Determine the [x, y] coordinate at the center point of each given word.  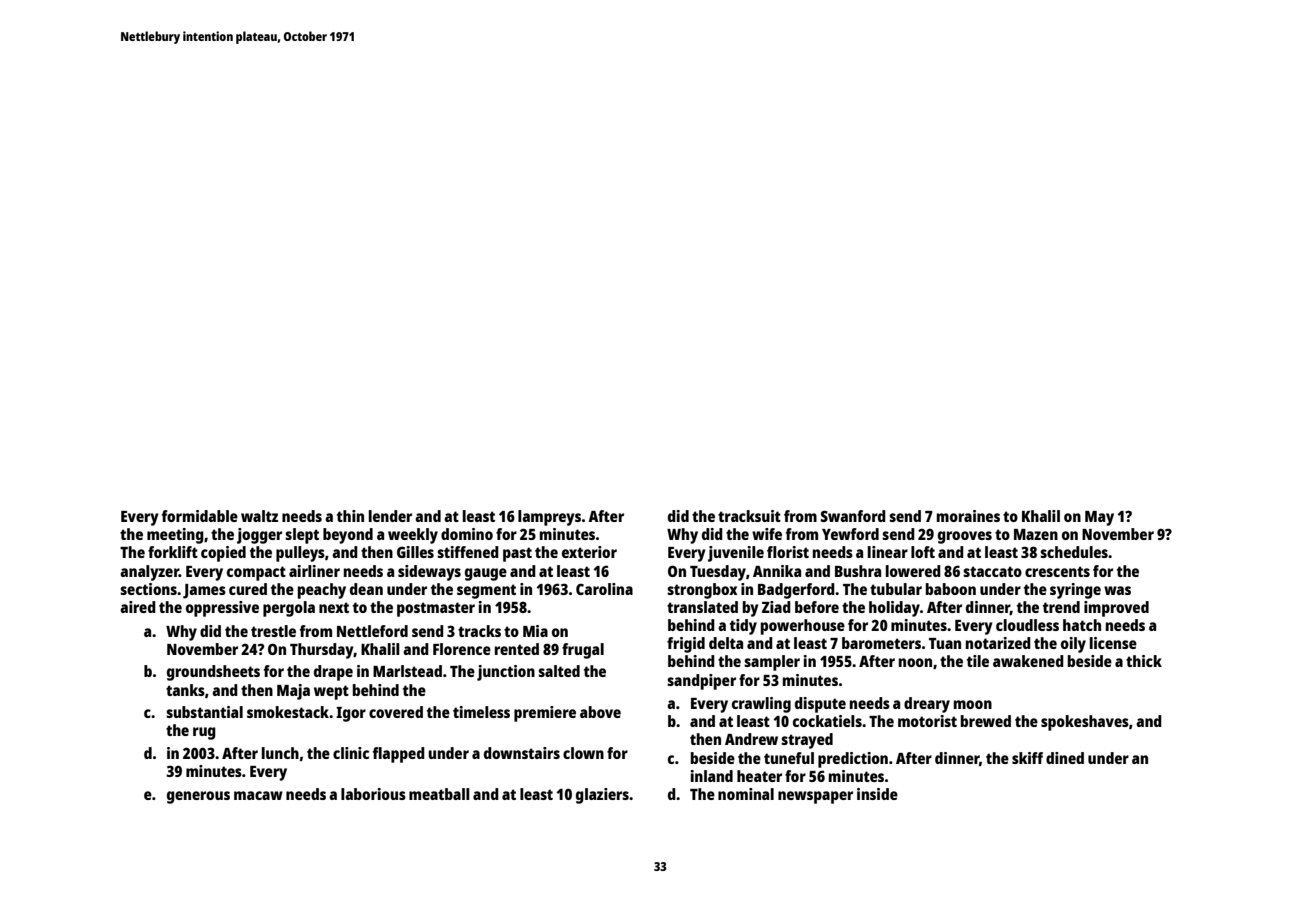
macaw [258, 795]
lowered [913, 571]
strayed [807, 741]
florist [788, 552]
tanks [185, 690]
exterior [589, 552]
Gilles [415, 552]
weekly [413, 536]
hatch [1082, 625]
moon [973, 704]
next [334, 607]
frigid [686, 645]
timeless [481, 712]
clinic [351, 753]
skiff [1027, 758]
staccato [992, 571]
